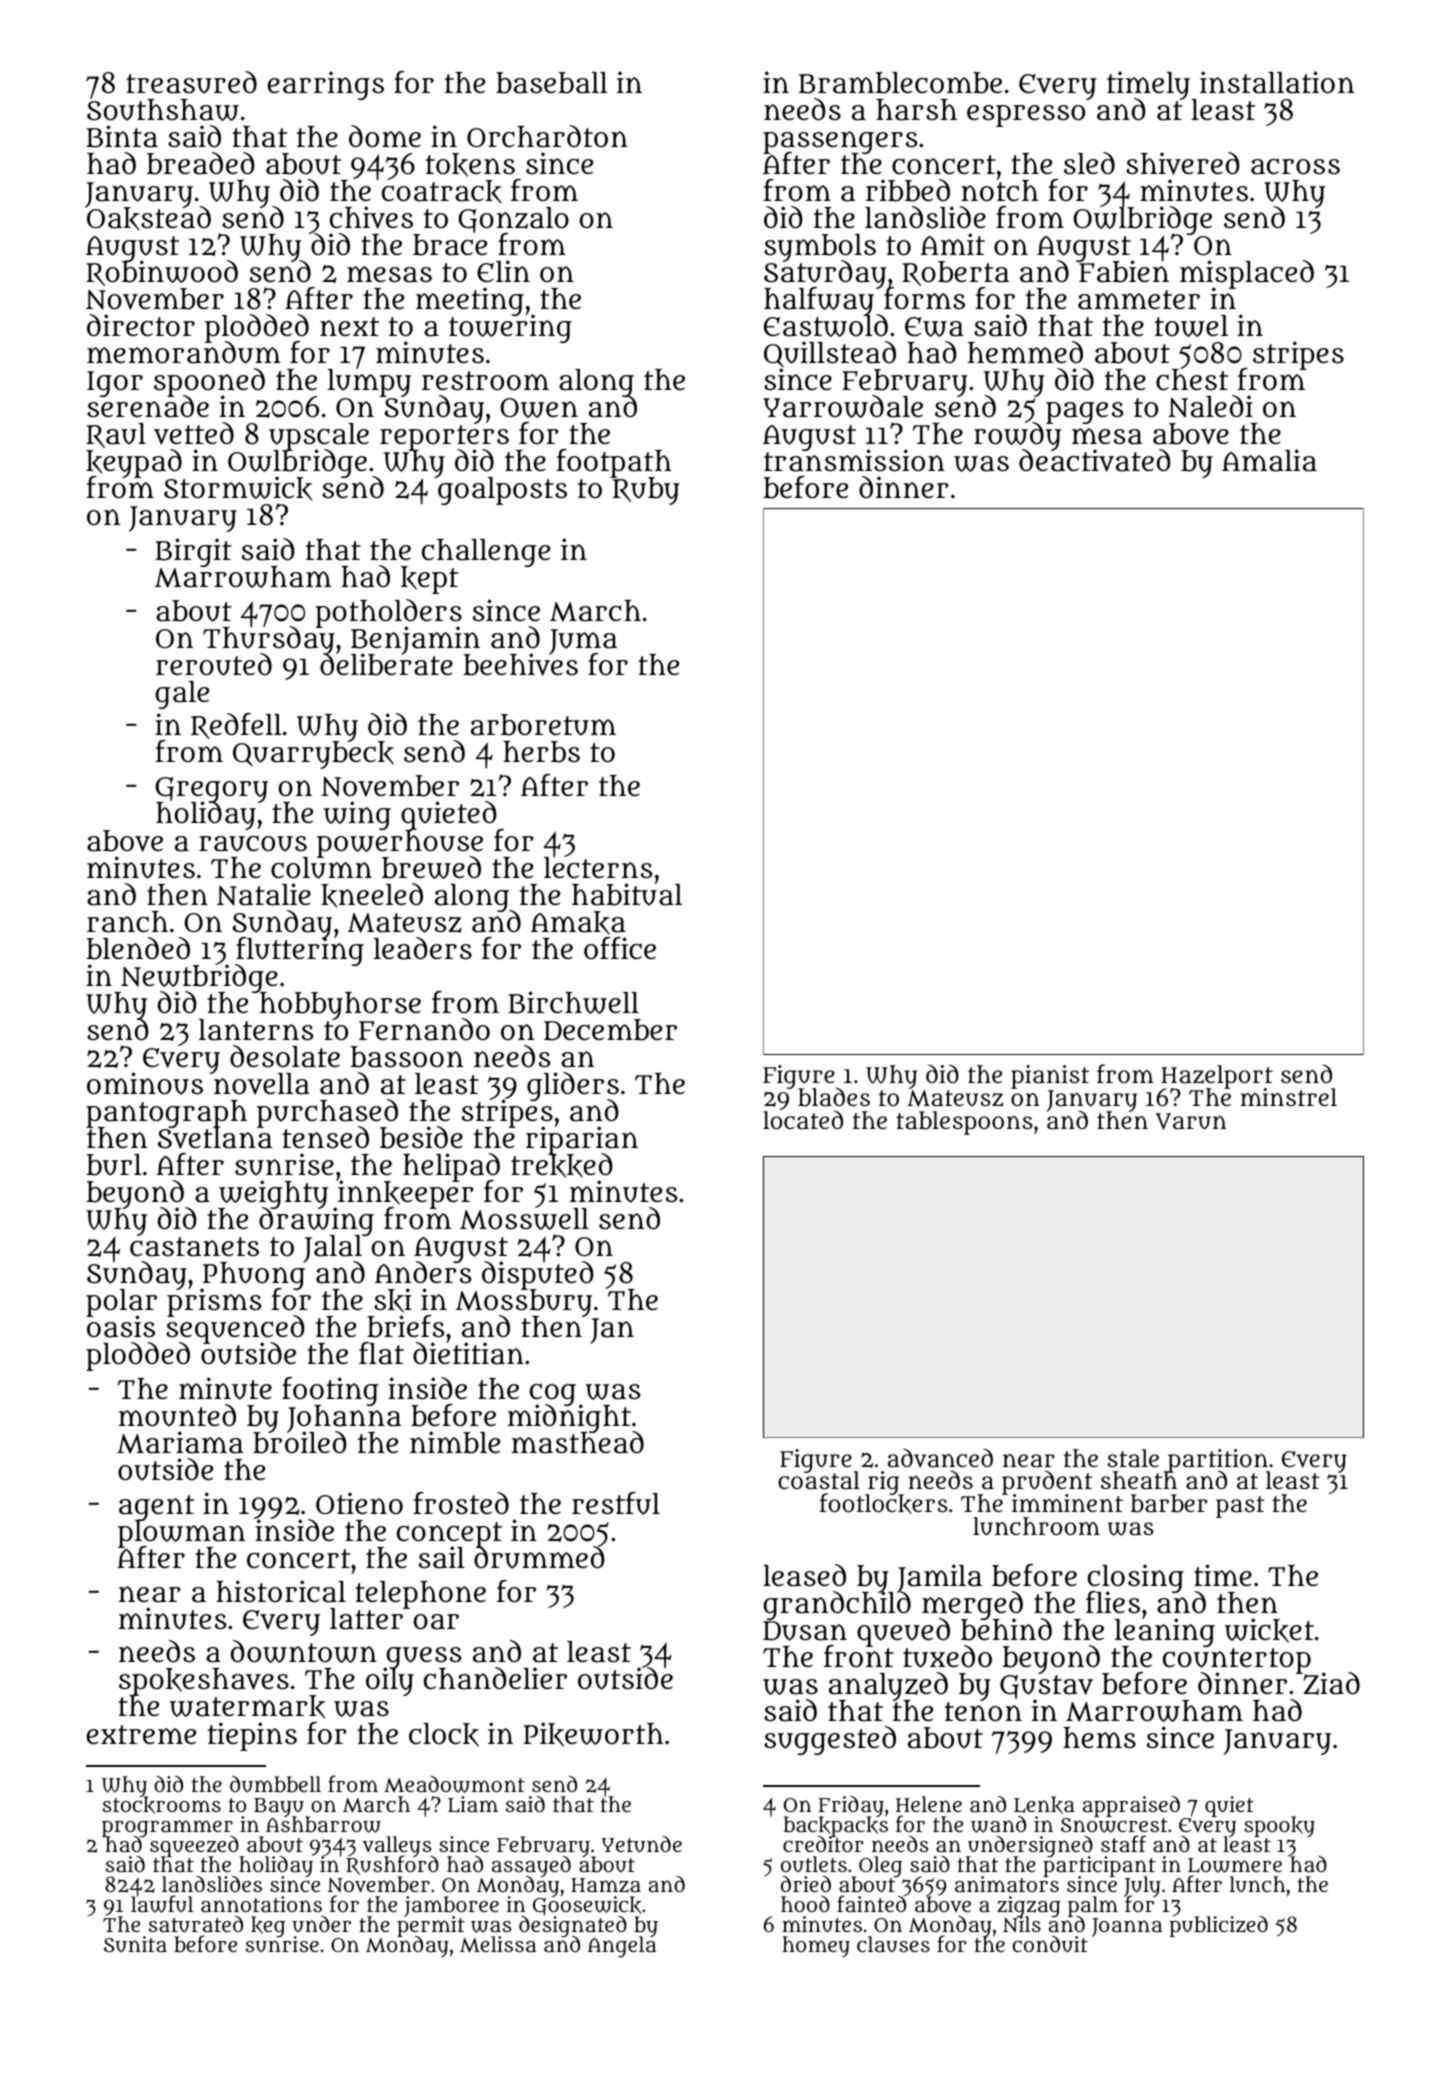 The width and height of the screenshot is (1450, 2100). I want to click on towering, so click(510, 329).
